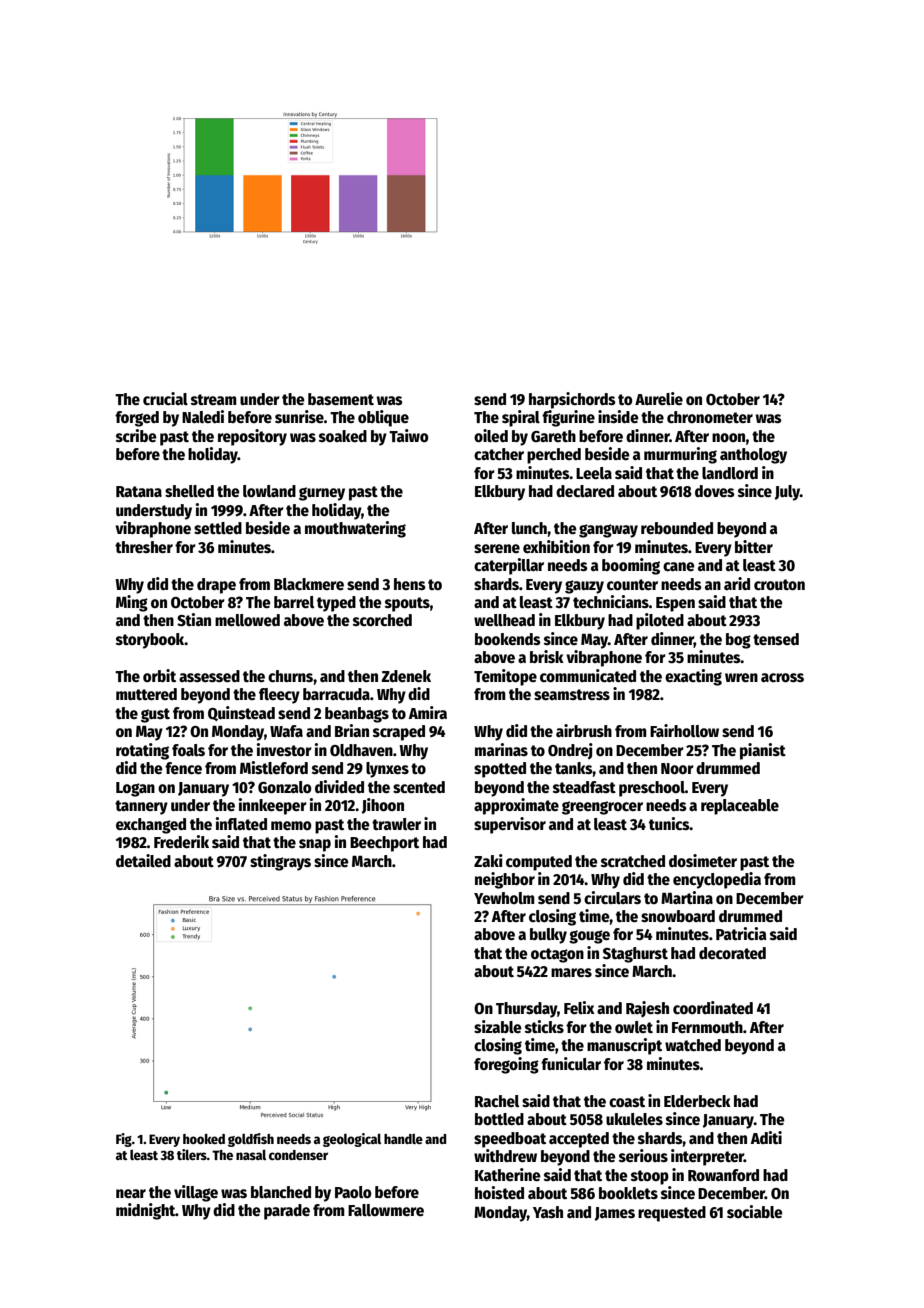 This page has height=1308, width=924. Describe the element at coordinates (713, 1008) in the page. I see `coordinated` at that location.
